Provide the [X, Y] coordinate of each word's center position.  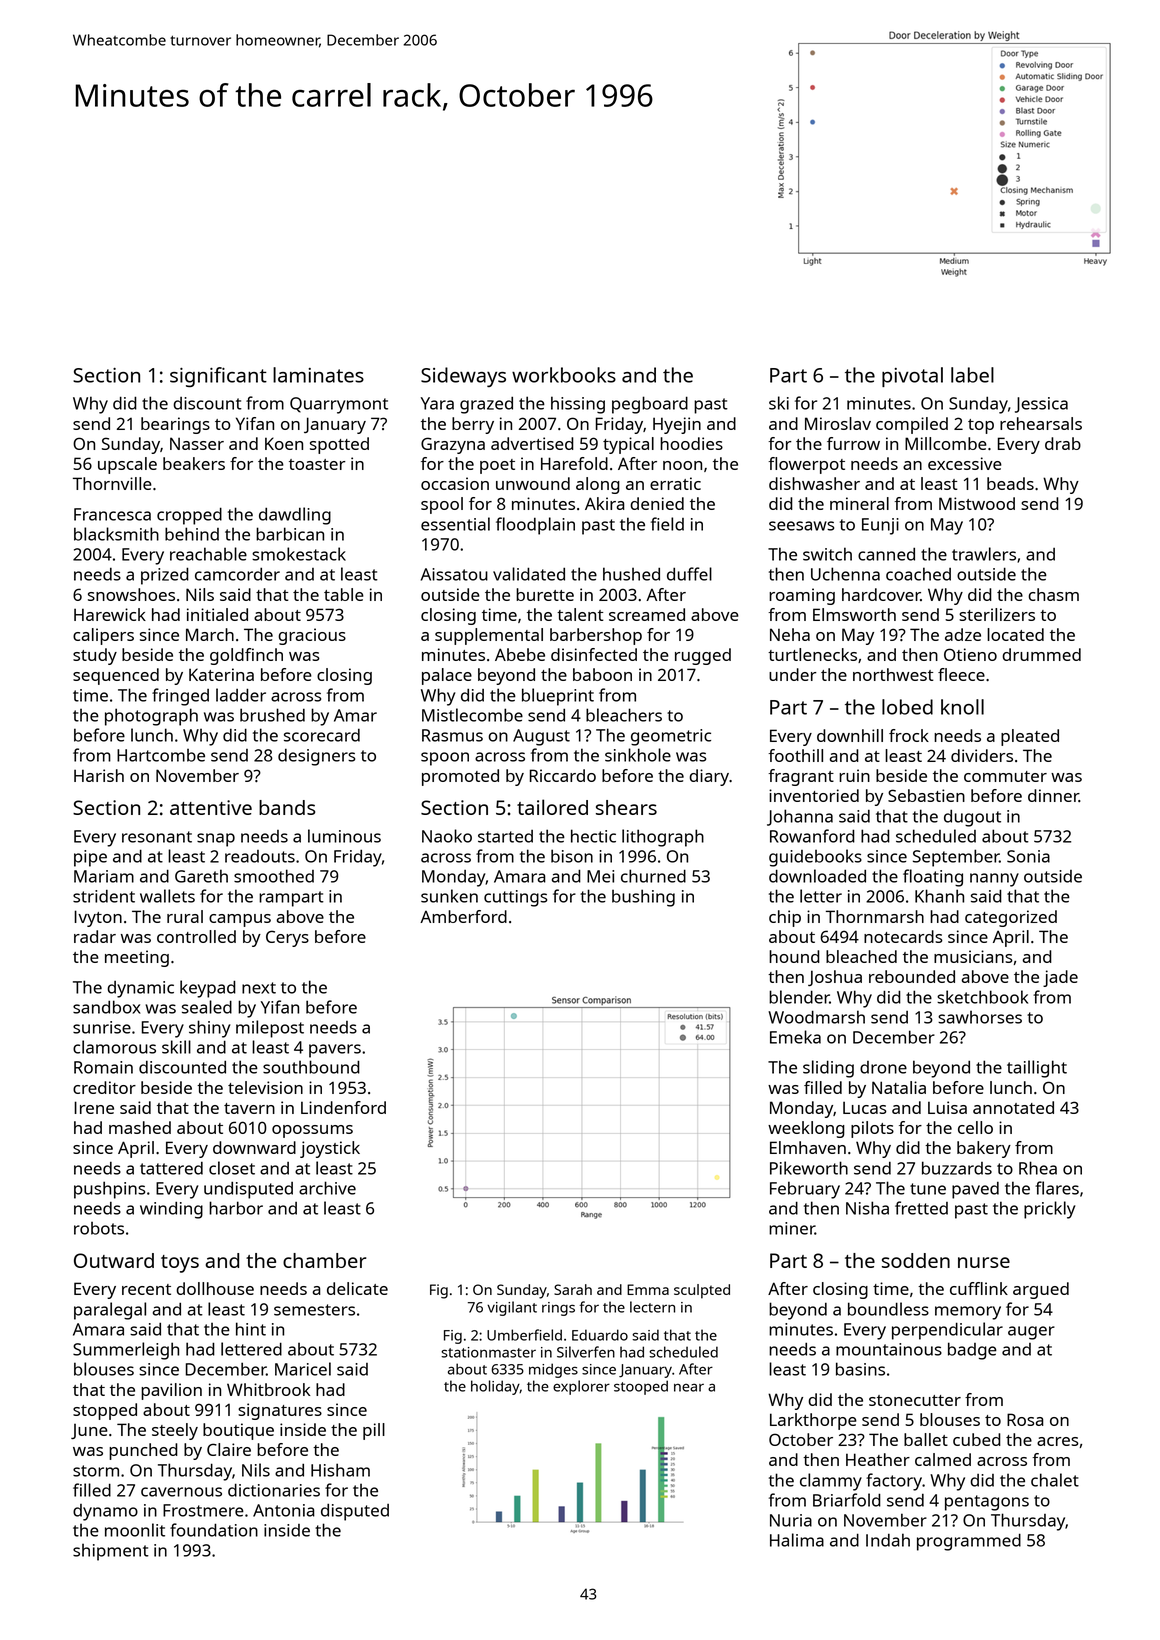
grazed [486, 405]
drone [883, 1067]
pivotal [912, 377]
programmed [969, 1542]
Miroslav [838, 423]
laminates [318, 375]
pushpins [109, 1190]
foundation [214, 1530]
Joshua [835, 978]
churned [653, 876]
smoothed [274, 876]
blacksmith [116, 534]
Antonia [284, 1510]
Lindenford [343, 1107]
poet [497, 466]
